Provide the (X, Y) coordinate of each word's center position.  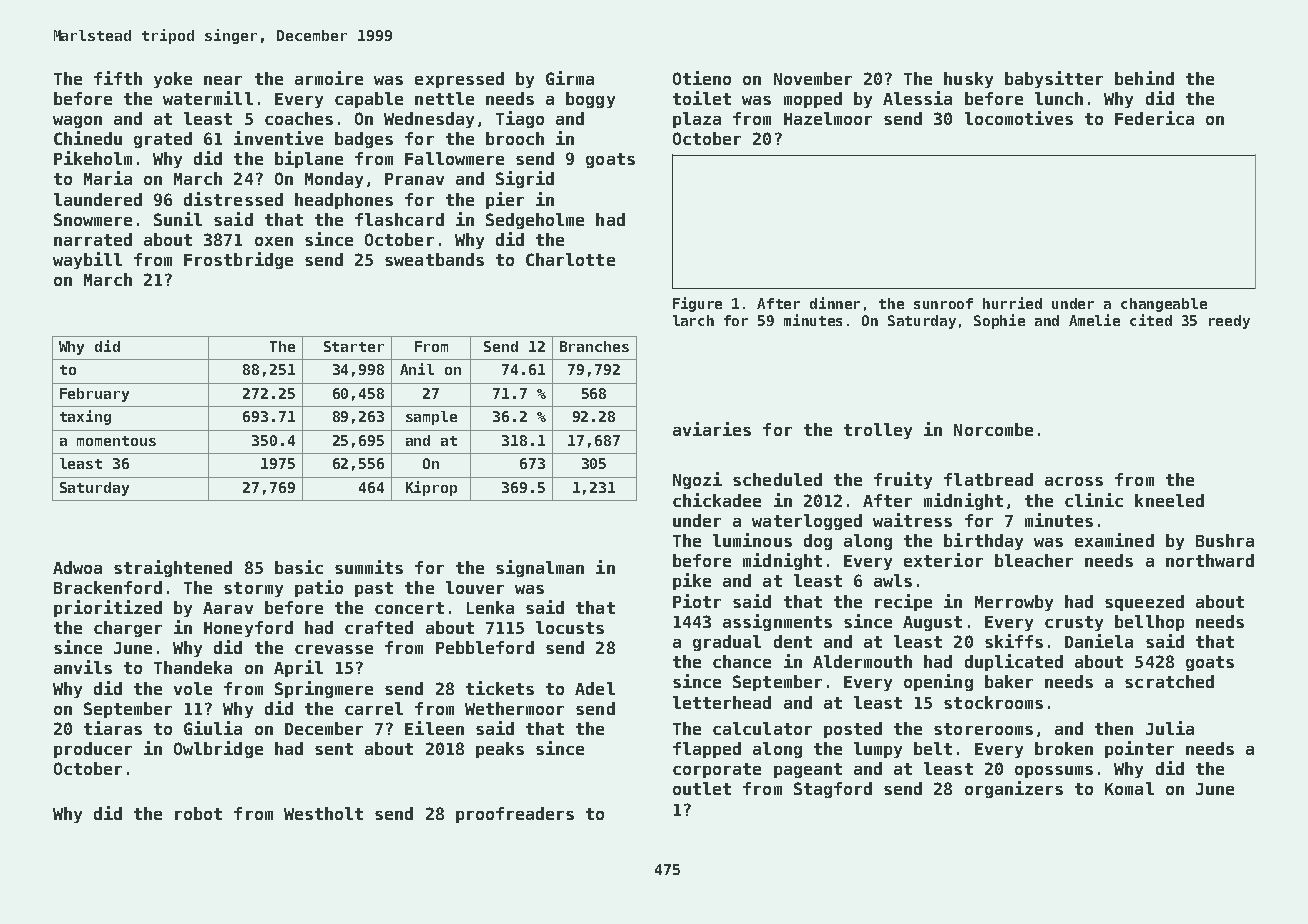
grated (163, 140)
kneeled (1169, 500)
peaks (500, 750)
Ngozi (697, 480)
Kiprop (431, 488)
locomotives (1019, 118)
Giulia (213, 728)
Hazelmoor (828, 118)
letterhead (722, 702)
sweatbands (434, 259)
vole (193, 688)
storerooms (983, 729)
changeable (1164, 305)
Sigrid (525, 179)
